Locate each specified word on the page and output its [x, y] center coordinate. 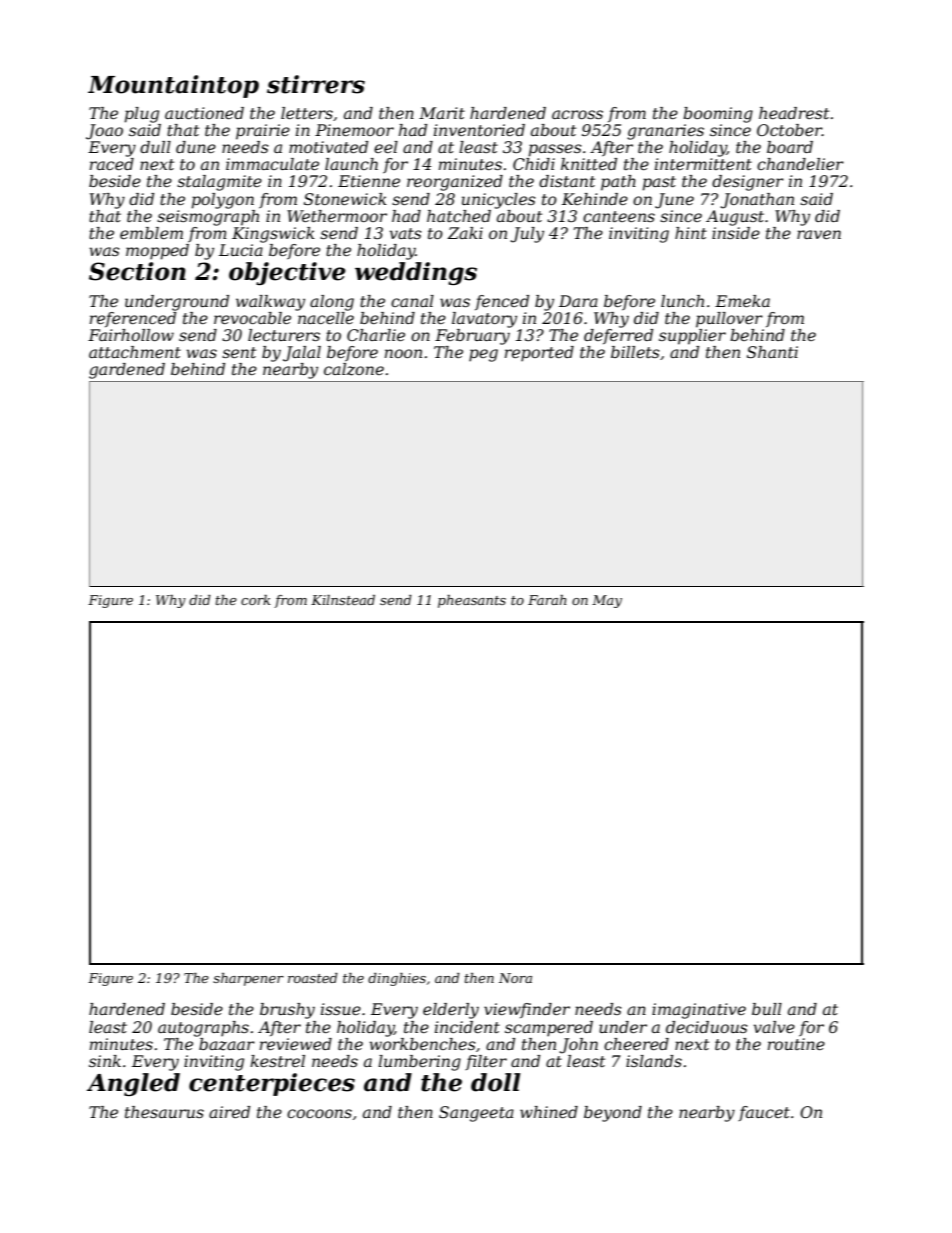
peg [483, 355]
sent [239, 352]
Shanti [772, 352]
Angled [133, 1084]
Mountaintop [173, 86]
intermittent [703, 164]
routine [796, 1044]
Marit [442, 113]
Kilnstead [343, 600]
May [607, 601]
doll [496, 1082]
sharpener [248, 979]
